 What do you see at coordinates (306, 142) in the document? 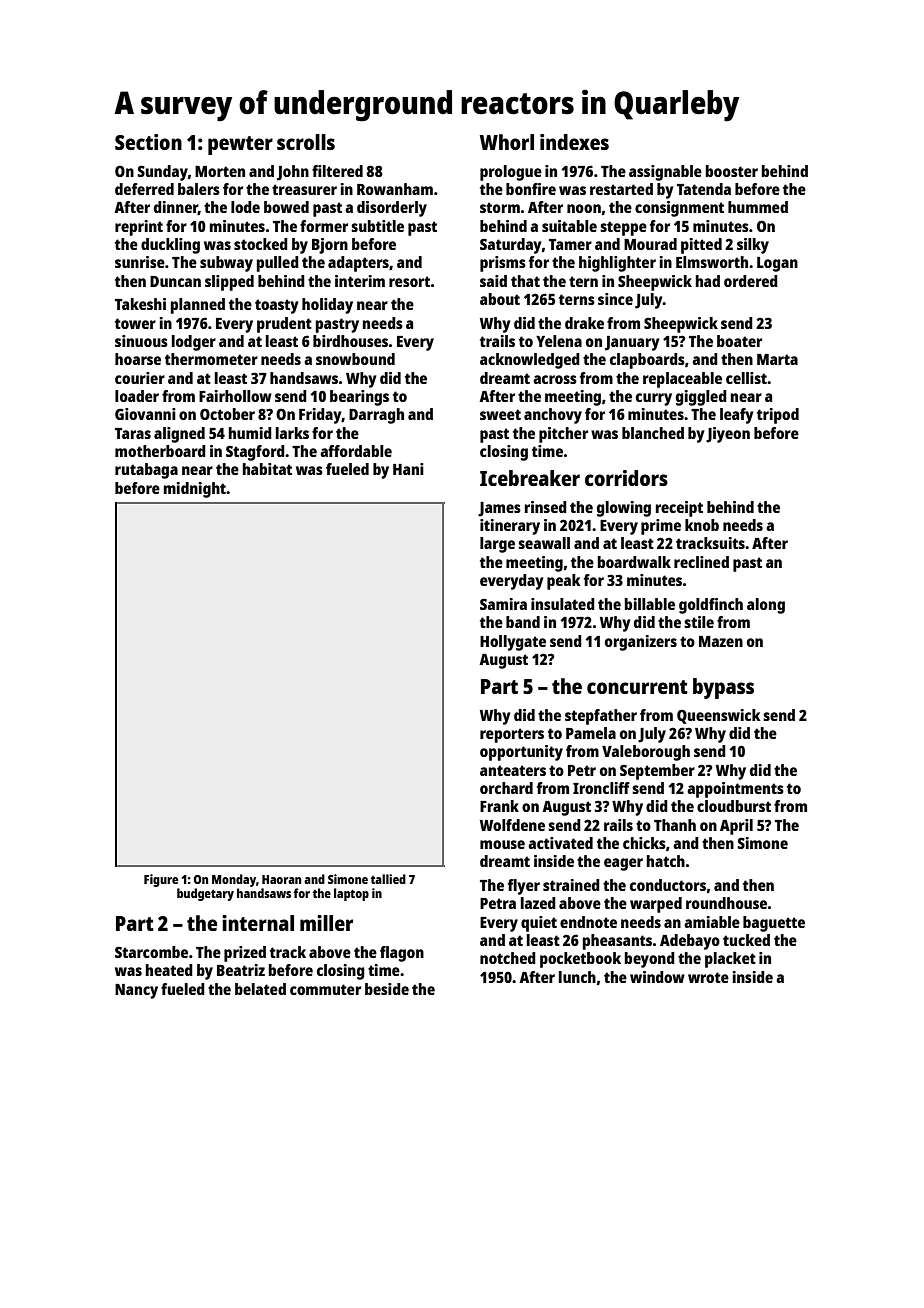
I see `scrolls` at bounding box center [306, 142].
